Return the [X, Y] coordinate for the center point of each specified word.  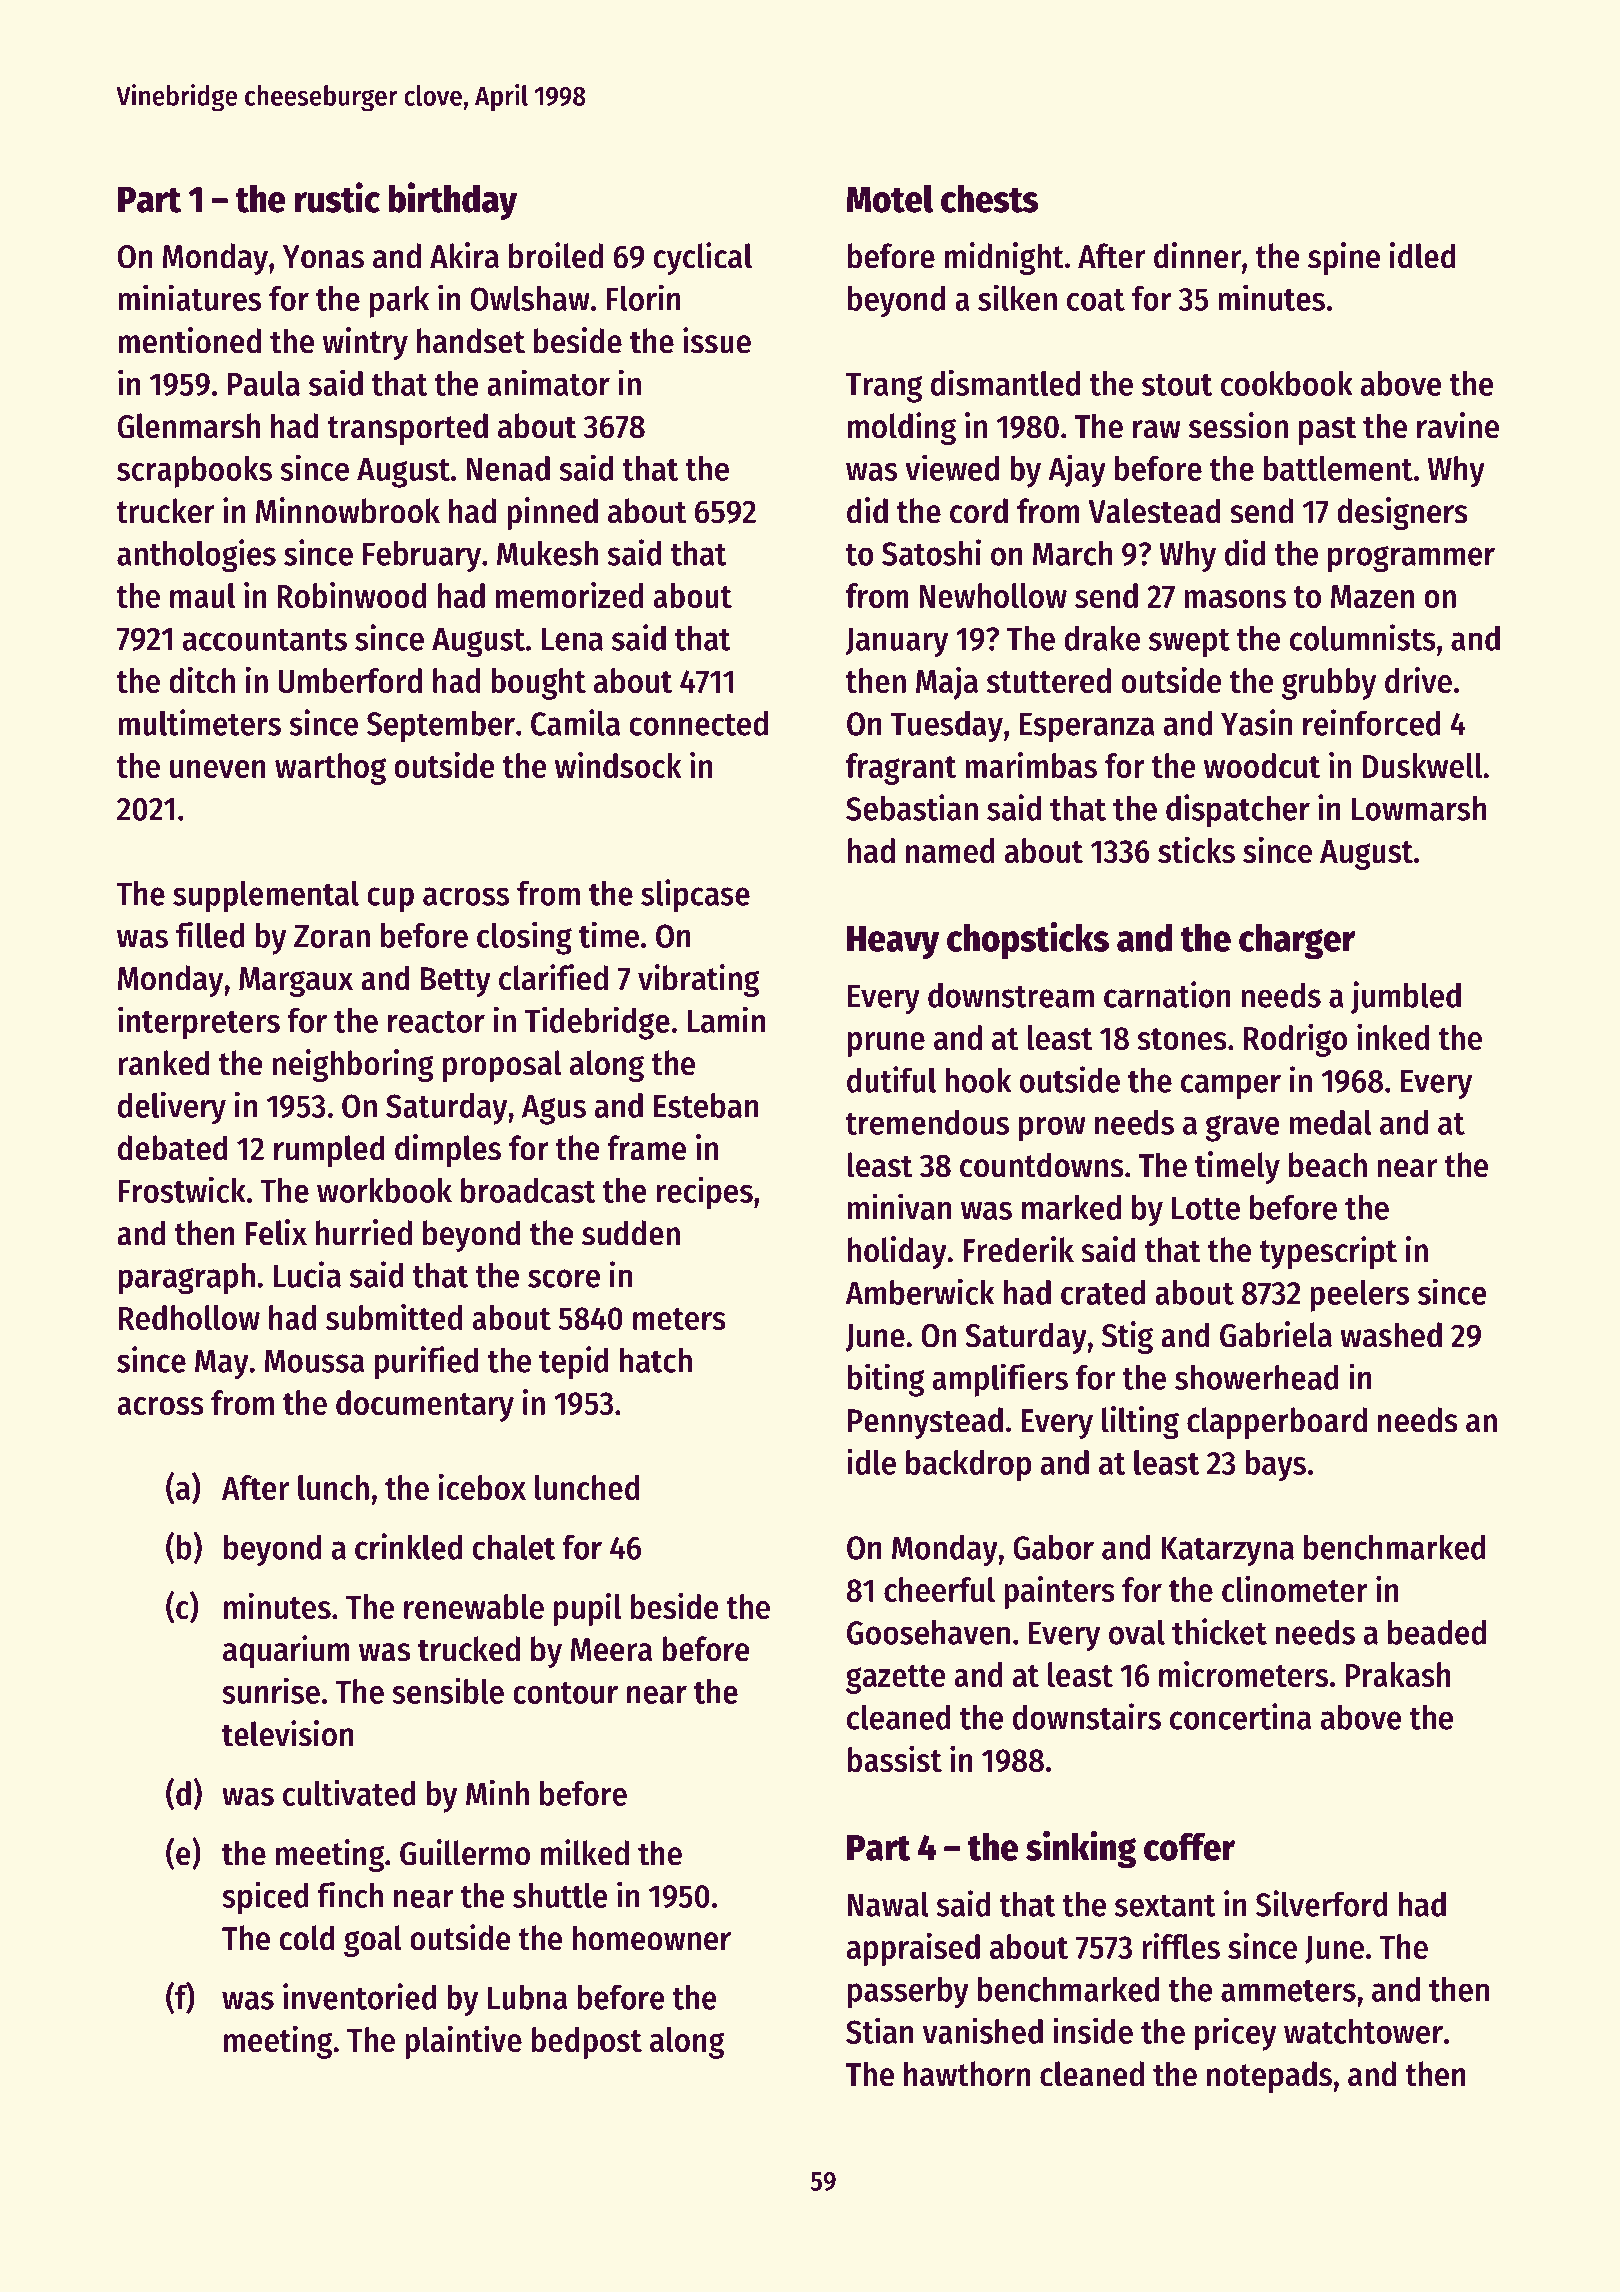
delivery [172, 1108]
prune [886, 1044]
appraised [913, 1949]
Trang [884, 388]
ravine [1458, 425]
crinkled [408, 1546]
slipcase [695, 895]
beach [1328, 1165]
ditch [202, 680]
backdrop [968, 1466]
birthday [452, 201]
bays [1276, 1466]
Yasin [1256, 722]
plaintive [463, 2042]
